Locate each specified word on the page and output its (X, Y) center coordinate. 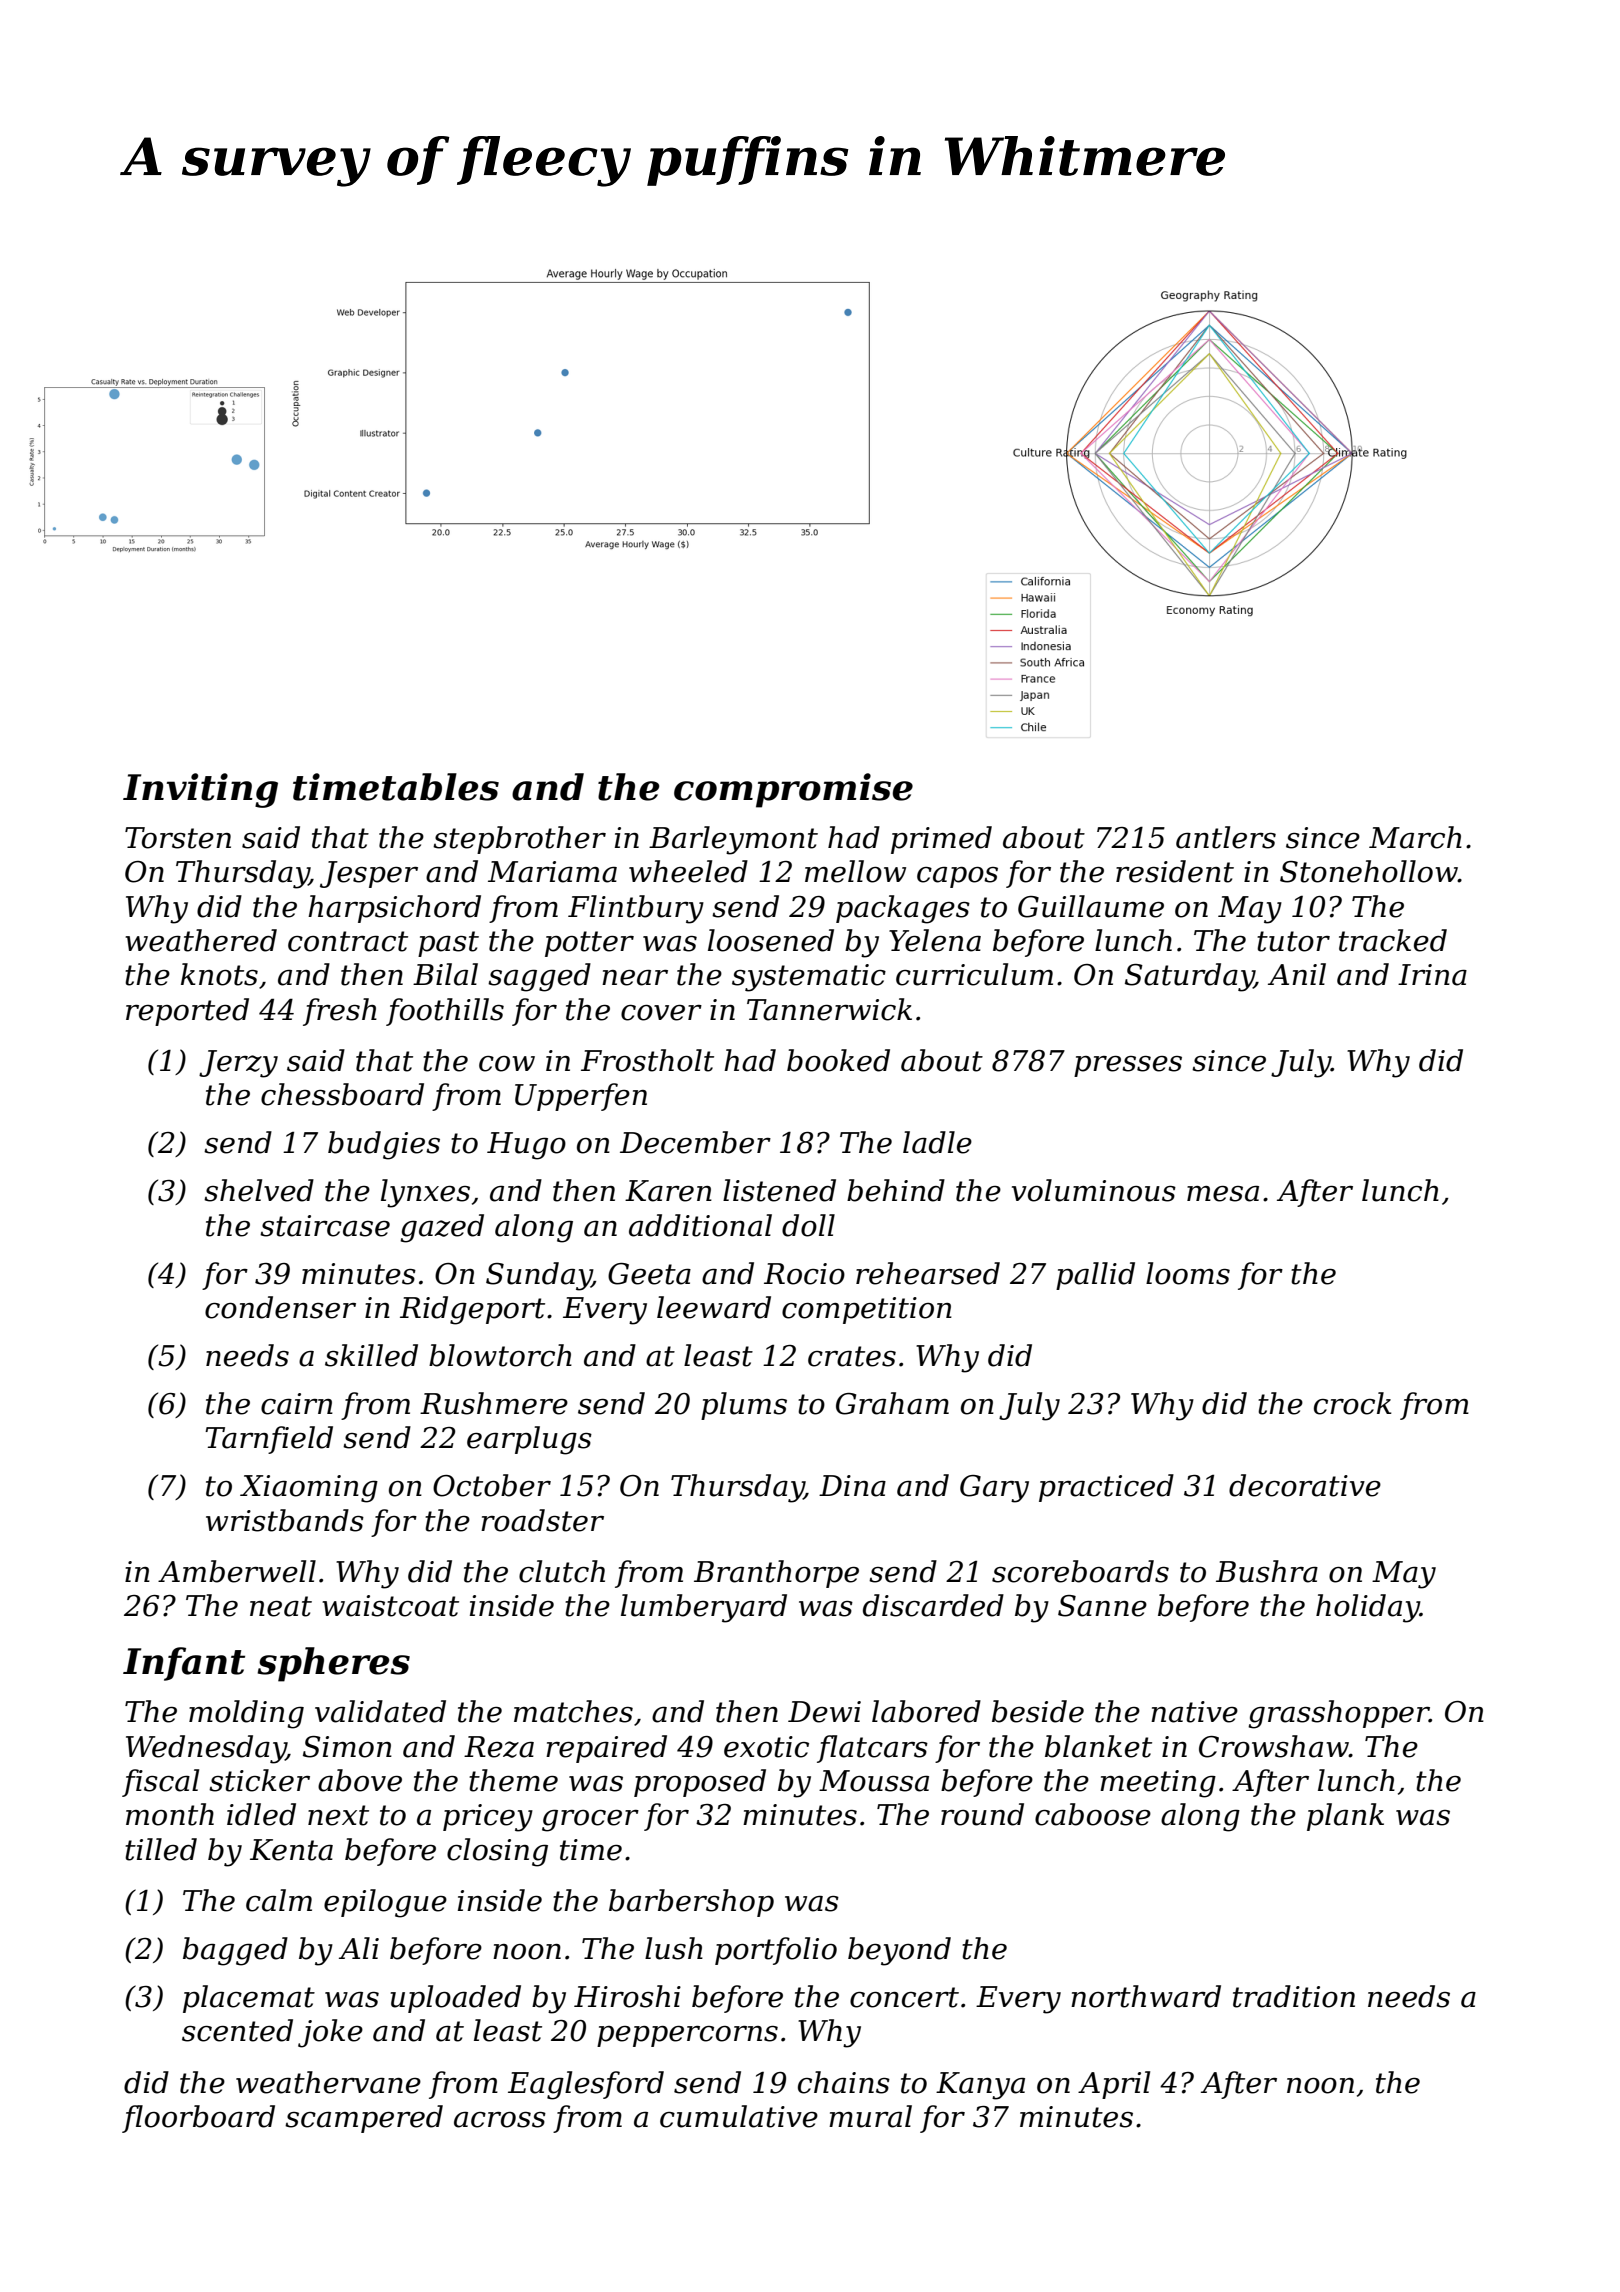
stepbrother (519, 840)
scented (237, 2030)
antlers (1226, 837)
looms (1188, 1273)
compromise (793, 790)
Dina (852, 1486)
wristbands (285, 1520)
